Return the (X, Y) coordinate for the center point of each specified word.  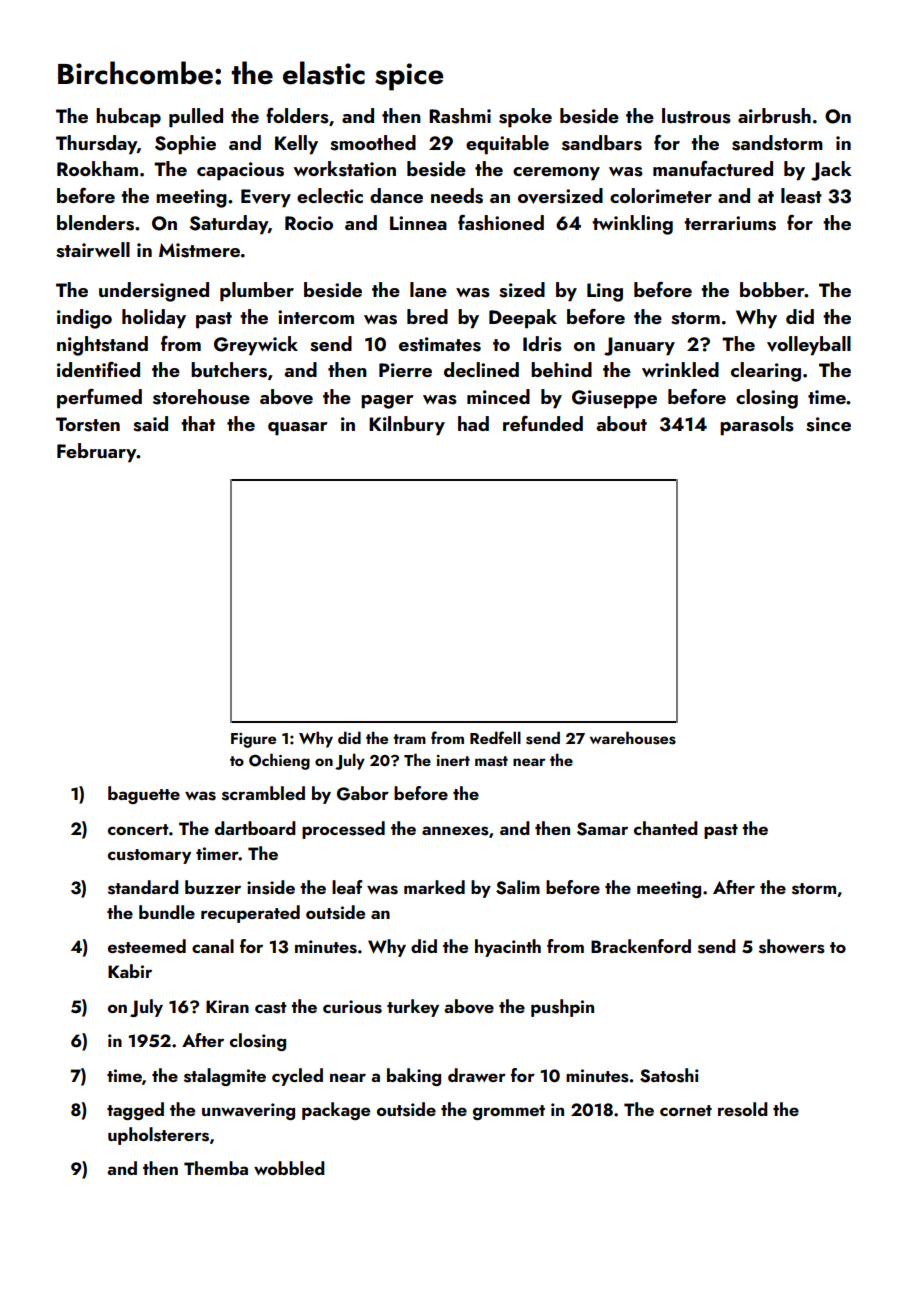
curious (352, 1007)
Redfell (495, 737)
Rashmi (460, 116)
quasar (298, 428)
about (621, 423)
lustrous (696, 116)
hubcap (128, 117)
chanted (666, 828)
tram (409, 739)
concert (138, 829)
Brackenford (641, 946)
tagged (135, 1111)
